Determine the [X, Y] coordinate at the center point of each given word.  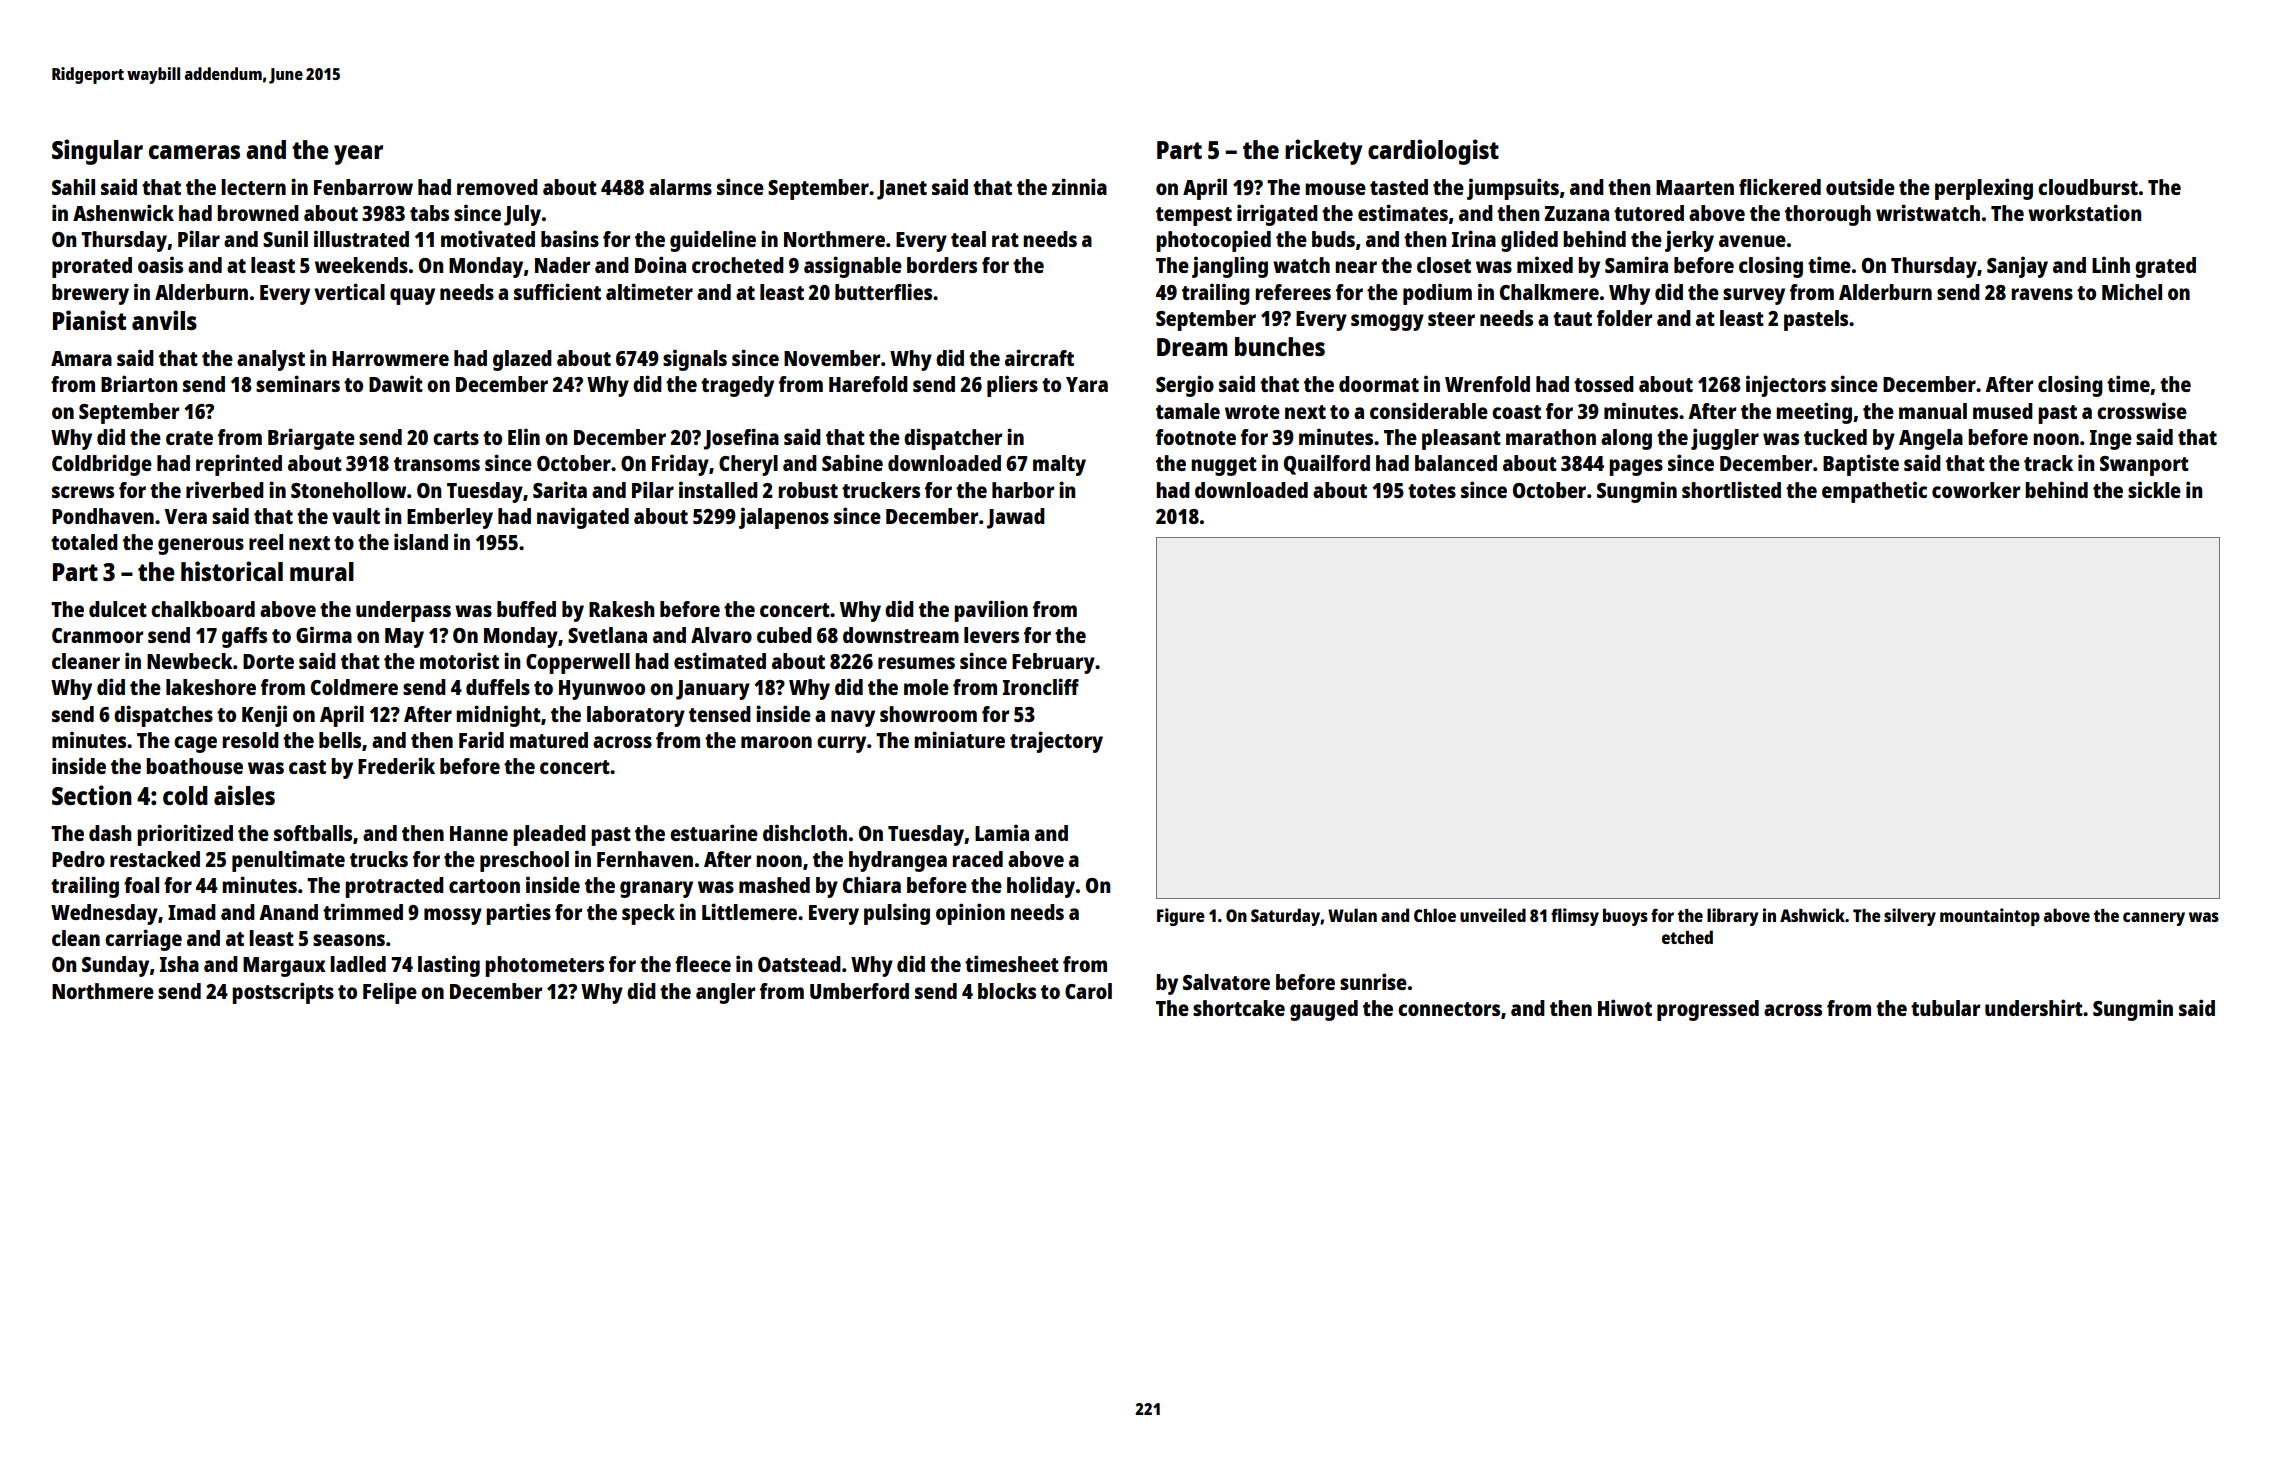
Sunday [115, 966]
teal [968, 239]
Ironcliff [1041, 686]
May [404, 638]
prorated [92, 267]
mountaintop [1990, 917]
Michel [2132, 291]
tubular [1945, 1008]
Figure [1181, 917]
